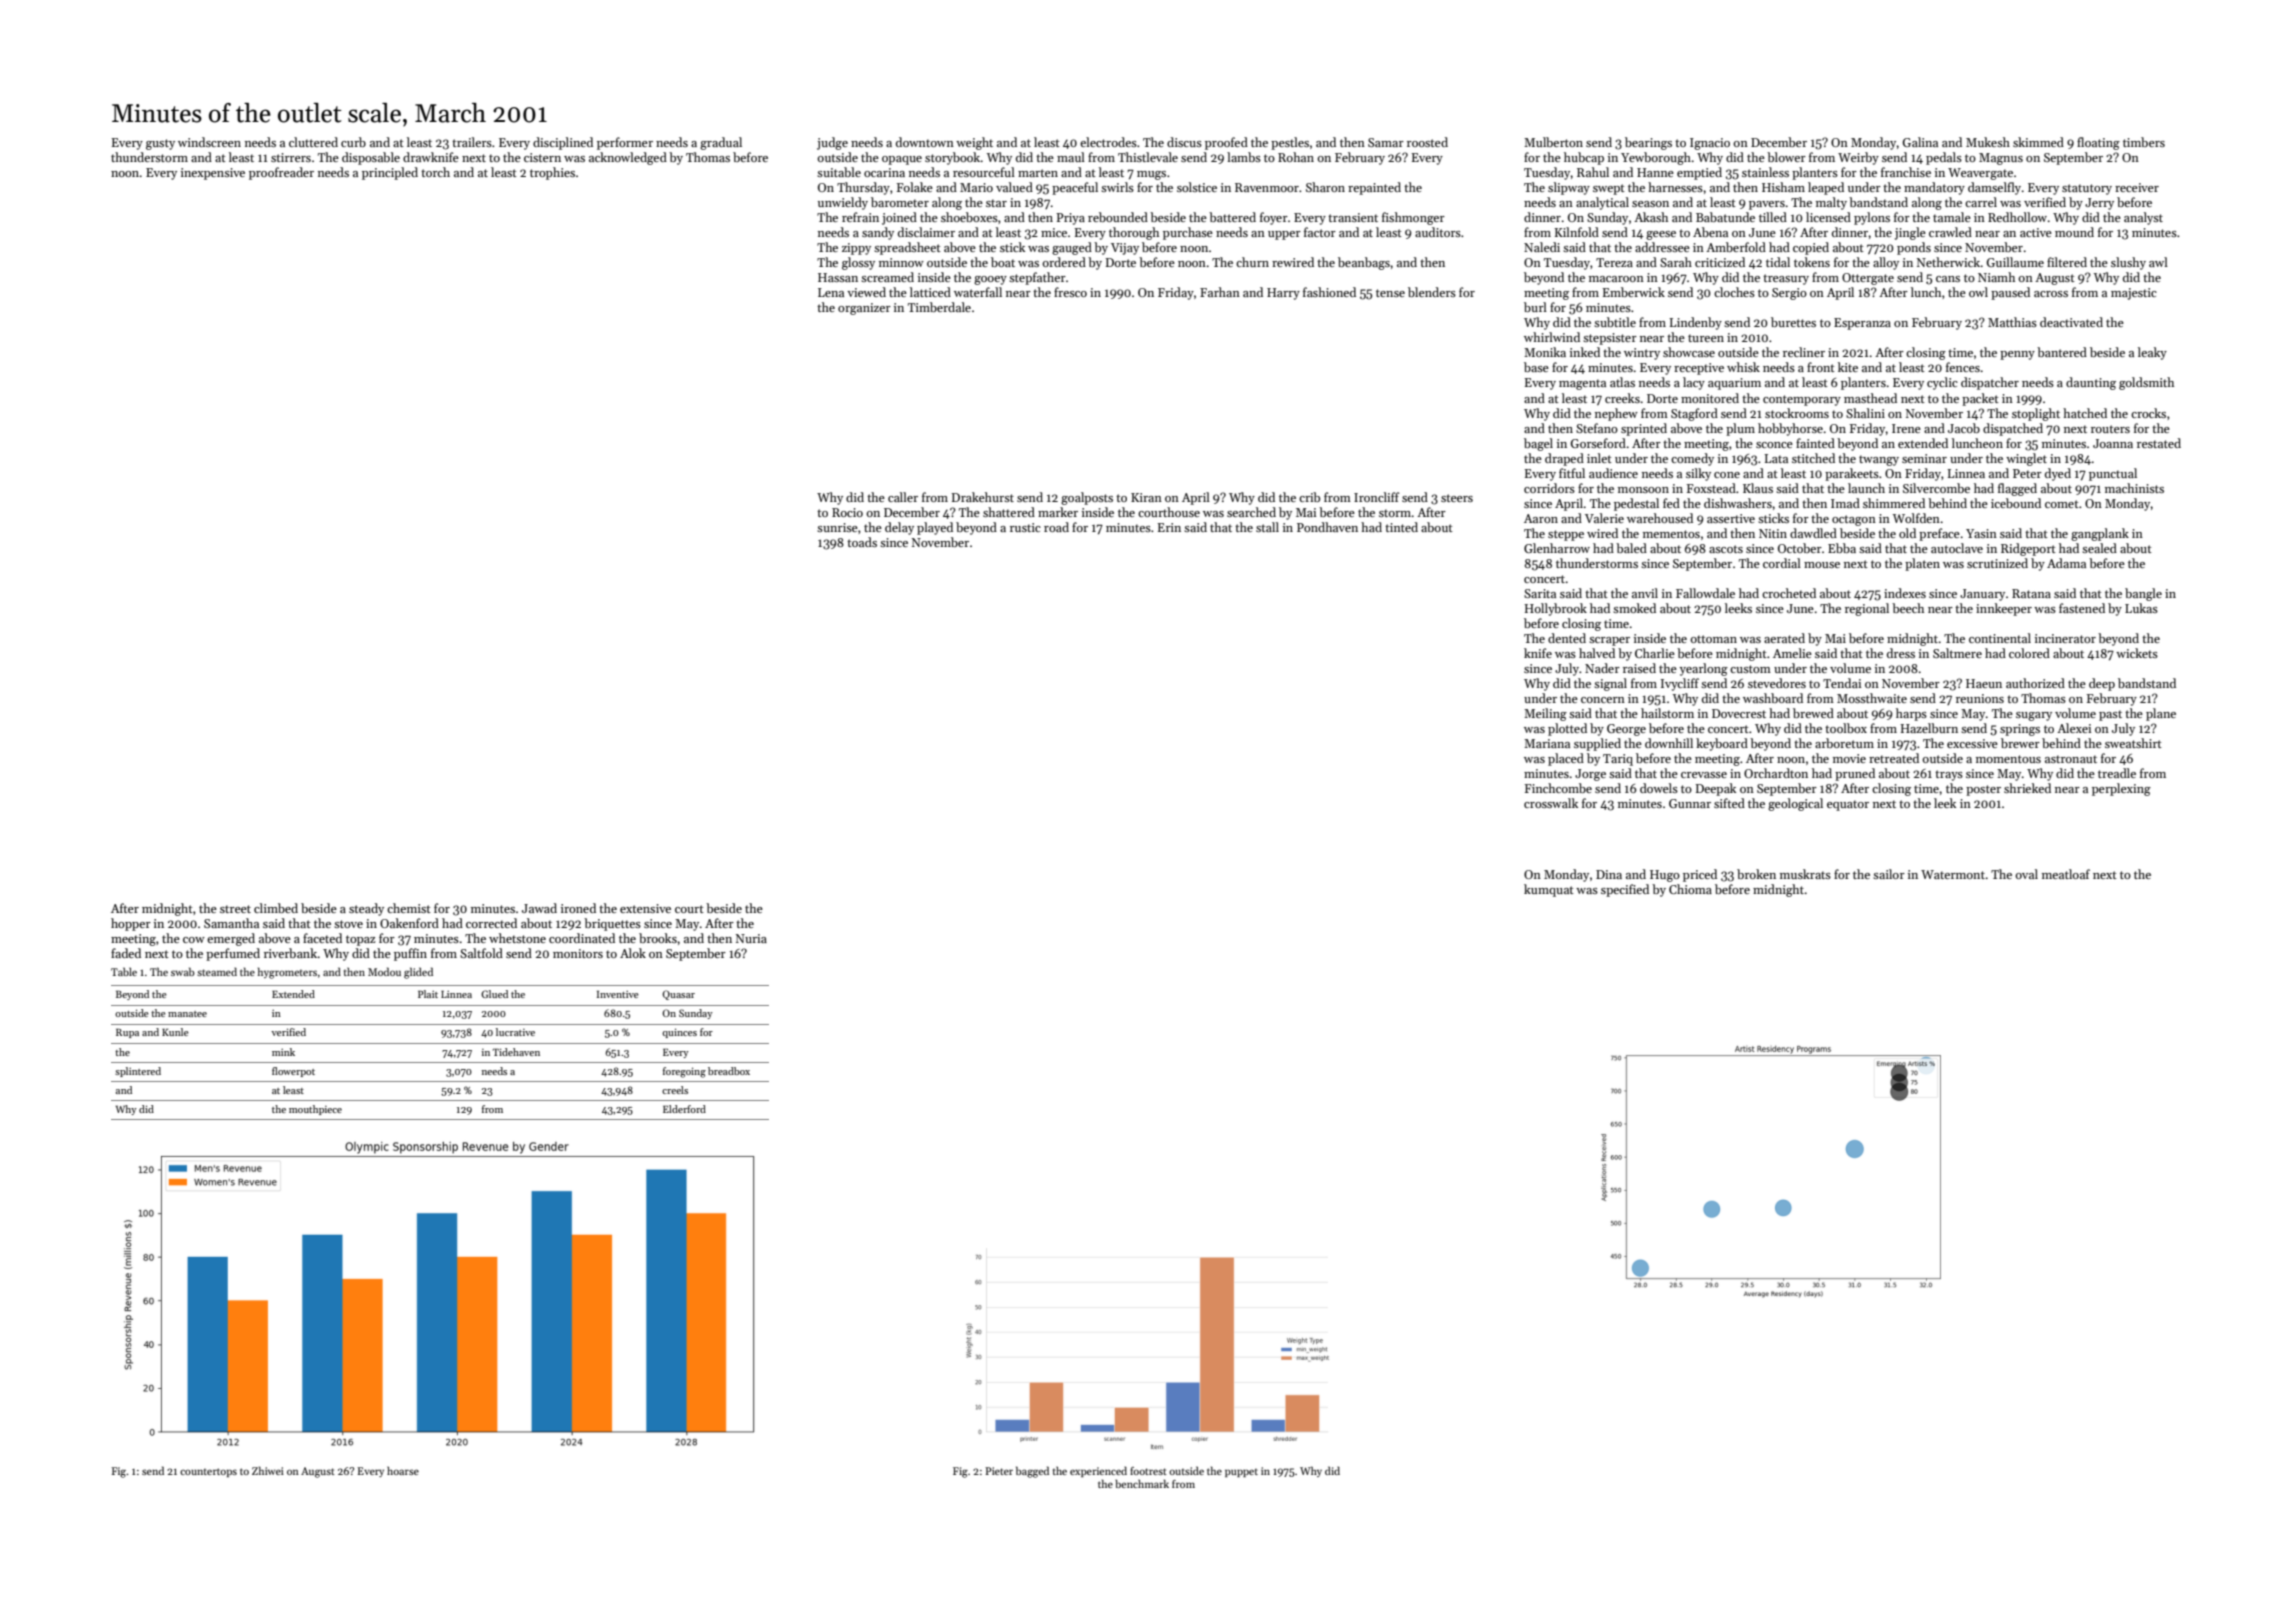 Image resolution: width=2293 pixels, height=1622 pixels. Describe the element at coordinates (160, 144) in the image. I see `gusty` at that location.
